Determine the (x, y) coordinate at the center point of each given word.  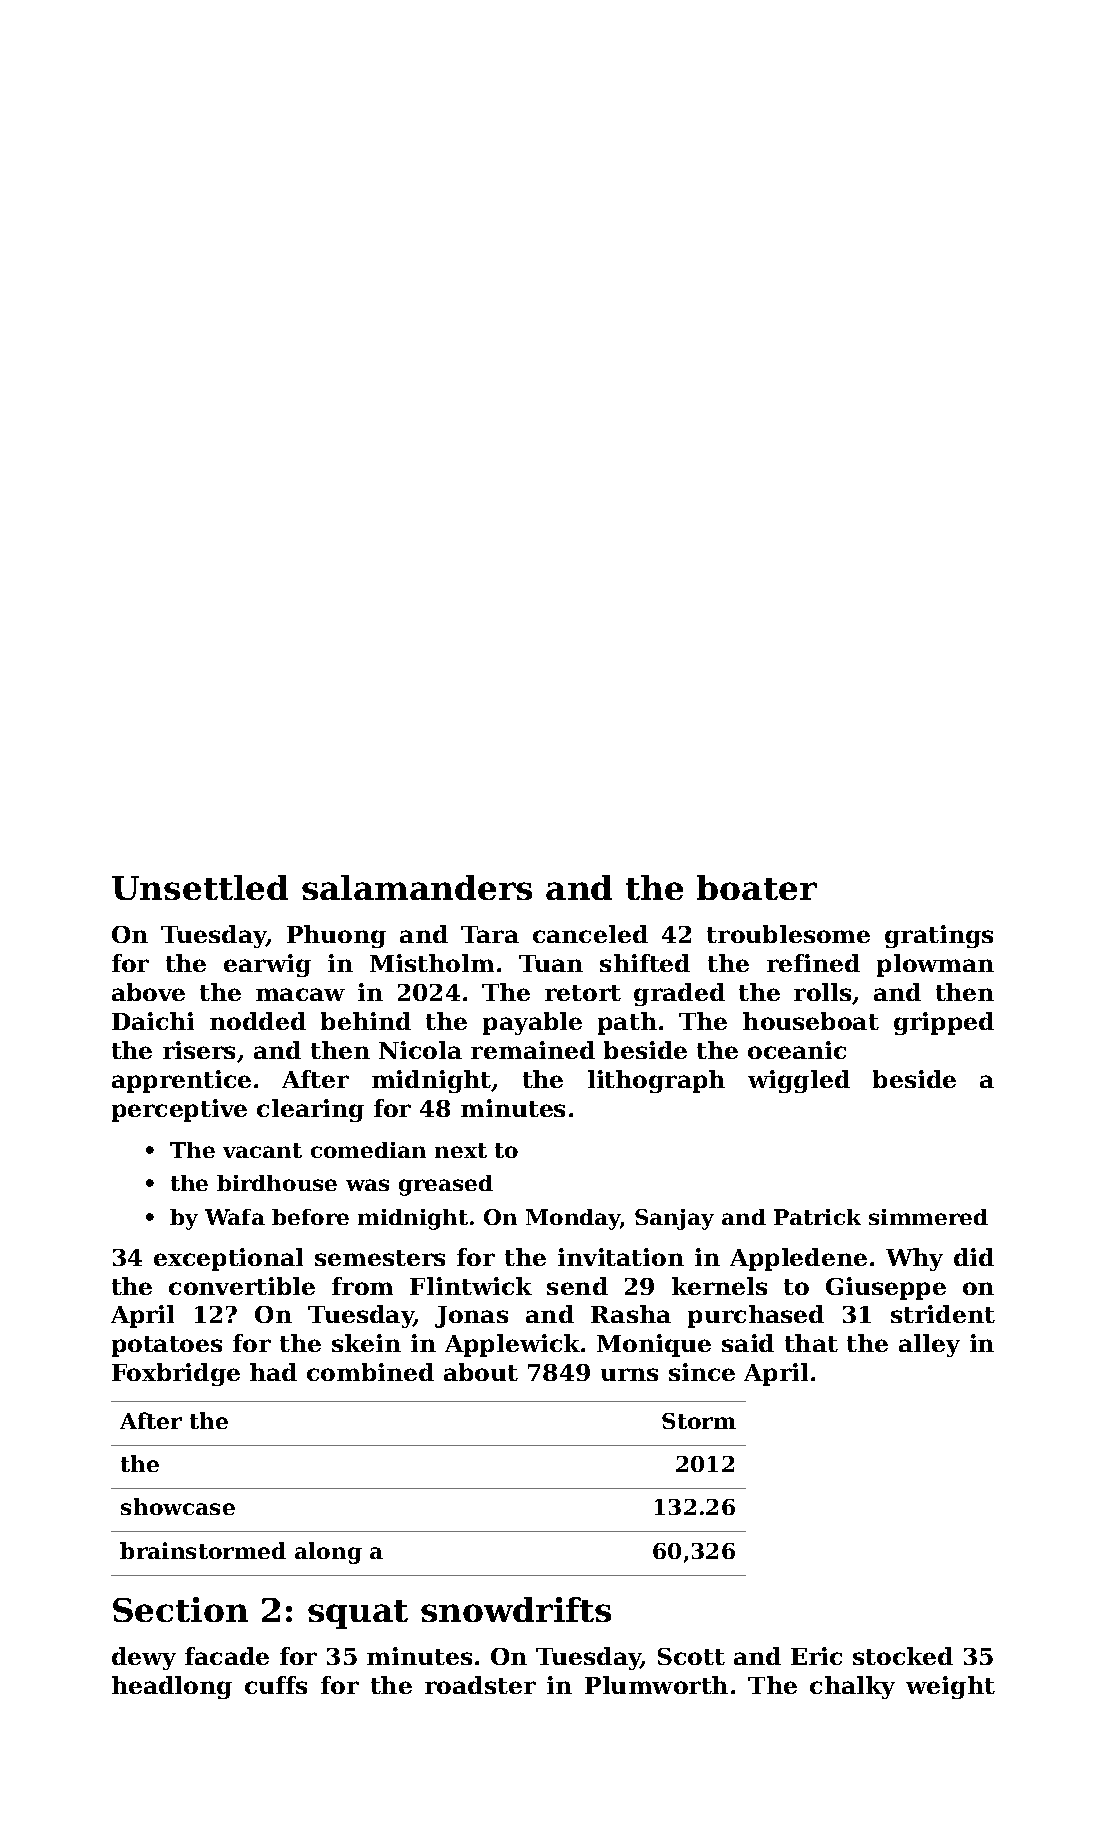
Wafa (235, 1217)
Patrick (817, 1217)
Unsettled (200, 887)
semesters (380, 1258)
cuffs (276, 1685)
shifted (645, 963)
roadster (480, 1685)
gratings (939, 936)
